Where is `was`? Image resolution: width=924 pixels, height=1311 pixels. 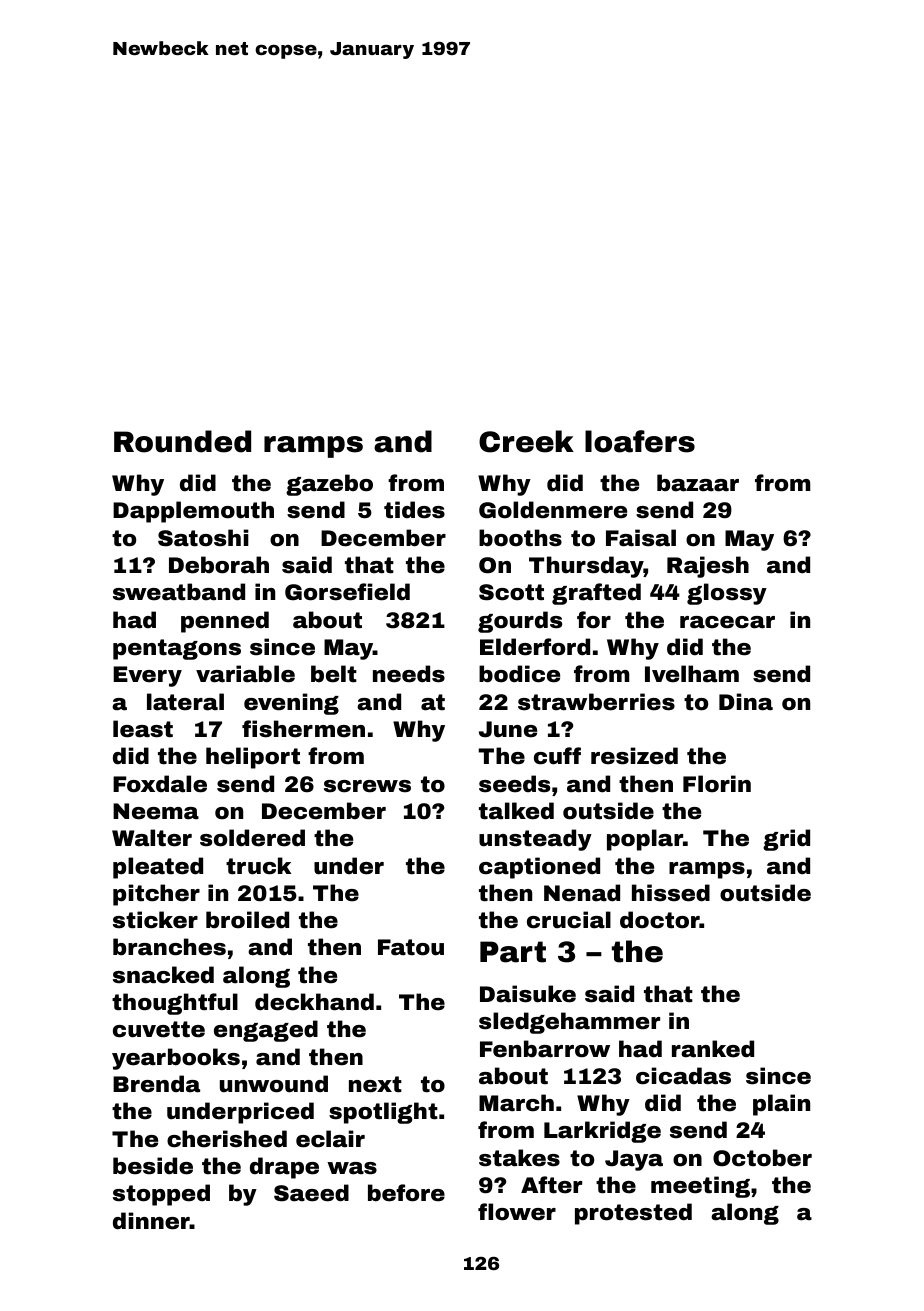 was is located at coordinates (352, 1168).
